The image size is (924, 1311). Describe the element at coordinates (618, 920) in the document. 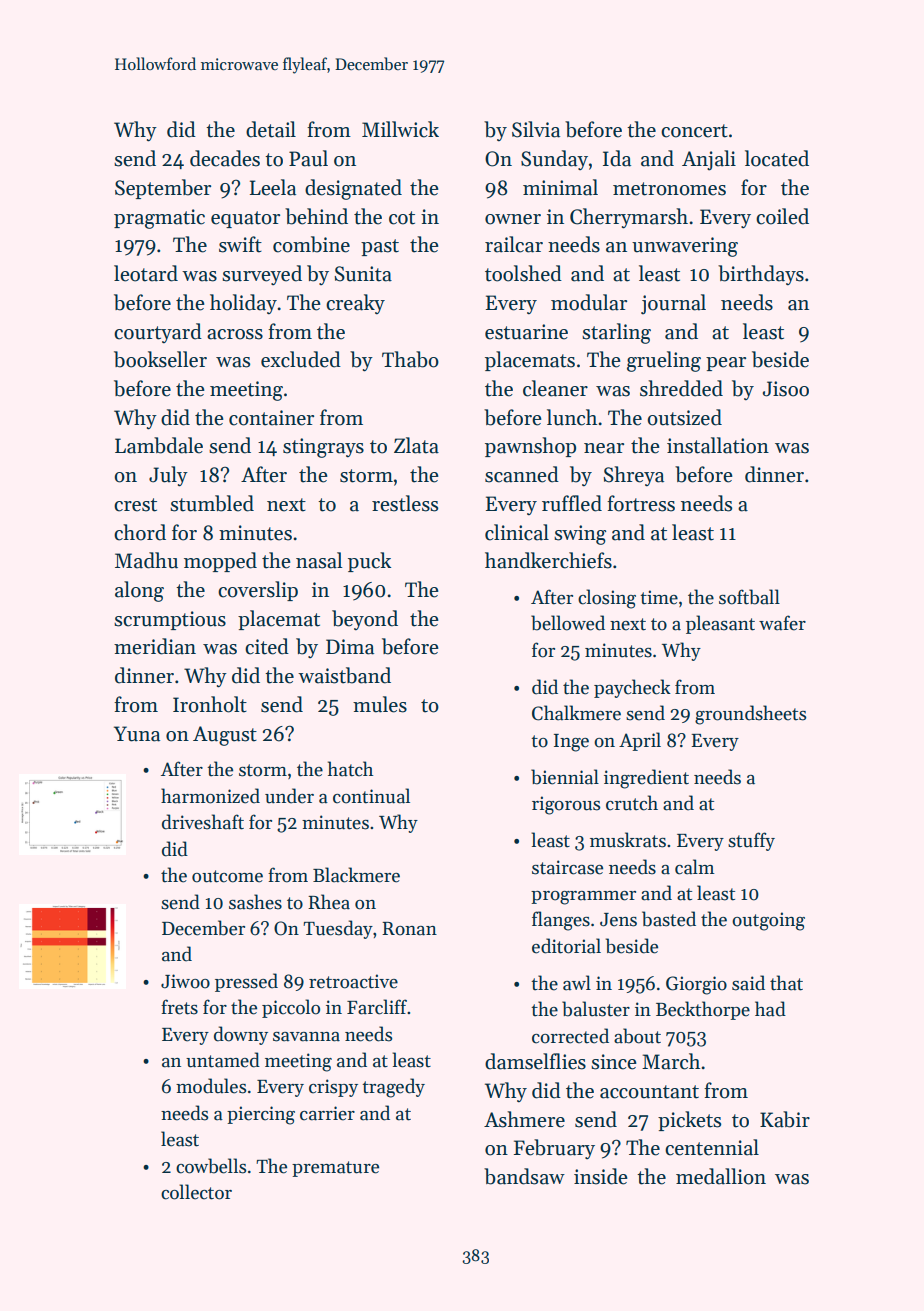

I see `Jens` at that location.
